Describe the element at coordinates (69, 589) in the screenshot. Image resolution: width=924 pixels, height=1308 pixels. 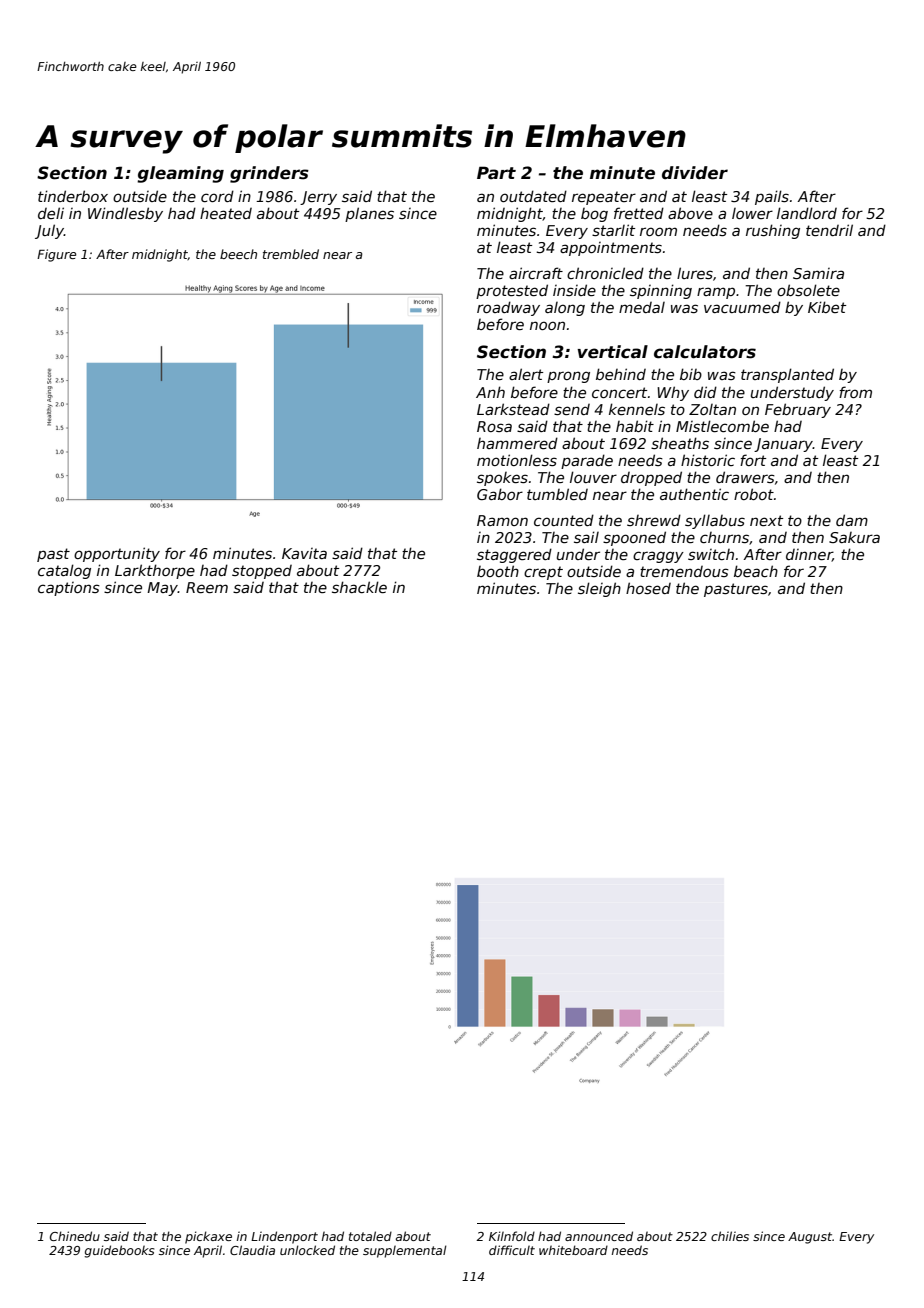
I see `captions` at that location.
